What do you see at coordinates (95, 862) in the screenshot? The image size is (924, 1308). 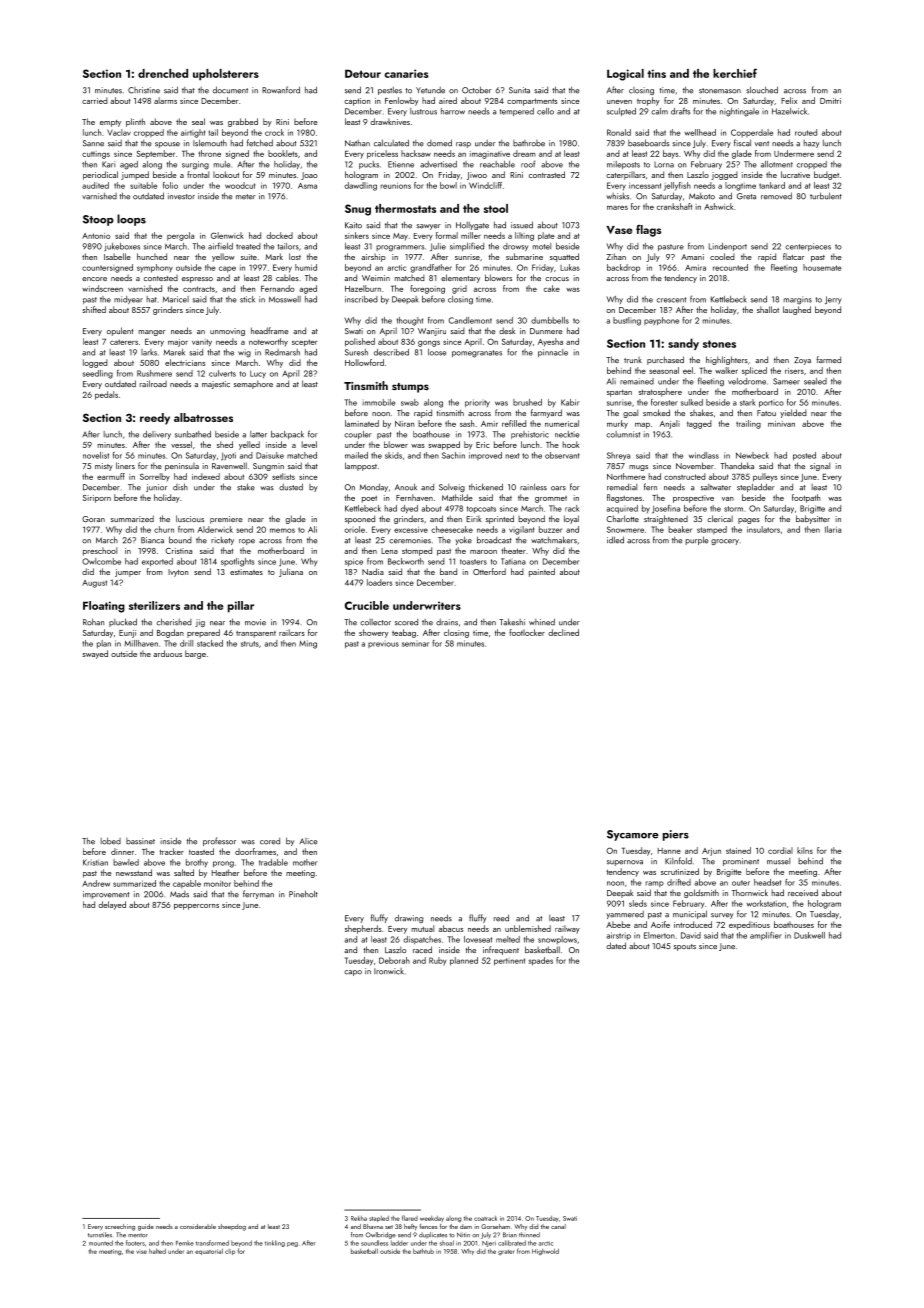 I see `Kristian` at bounding box center [95, 862].
